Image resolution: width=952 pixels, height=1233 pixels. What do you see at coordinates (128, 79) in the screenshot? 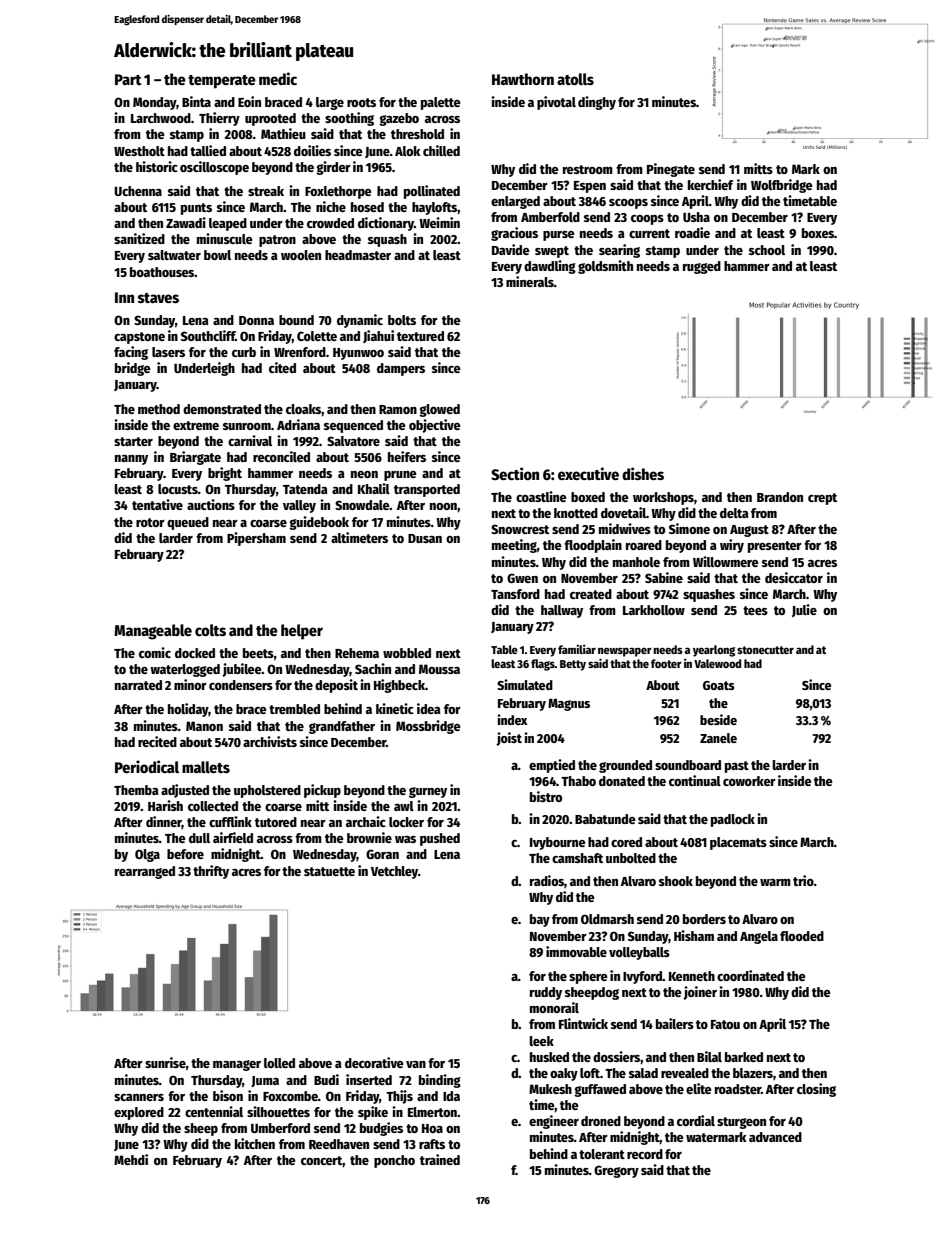
I see `Part` at bounding box center [128, 79].
